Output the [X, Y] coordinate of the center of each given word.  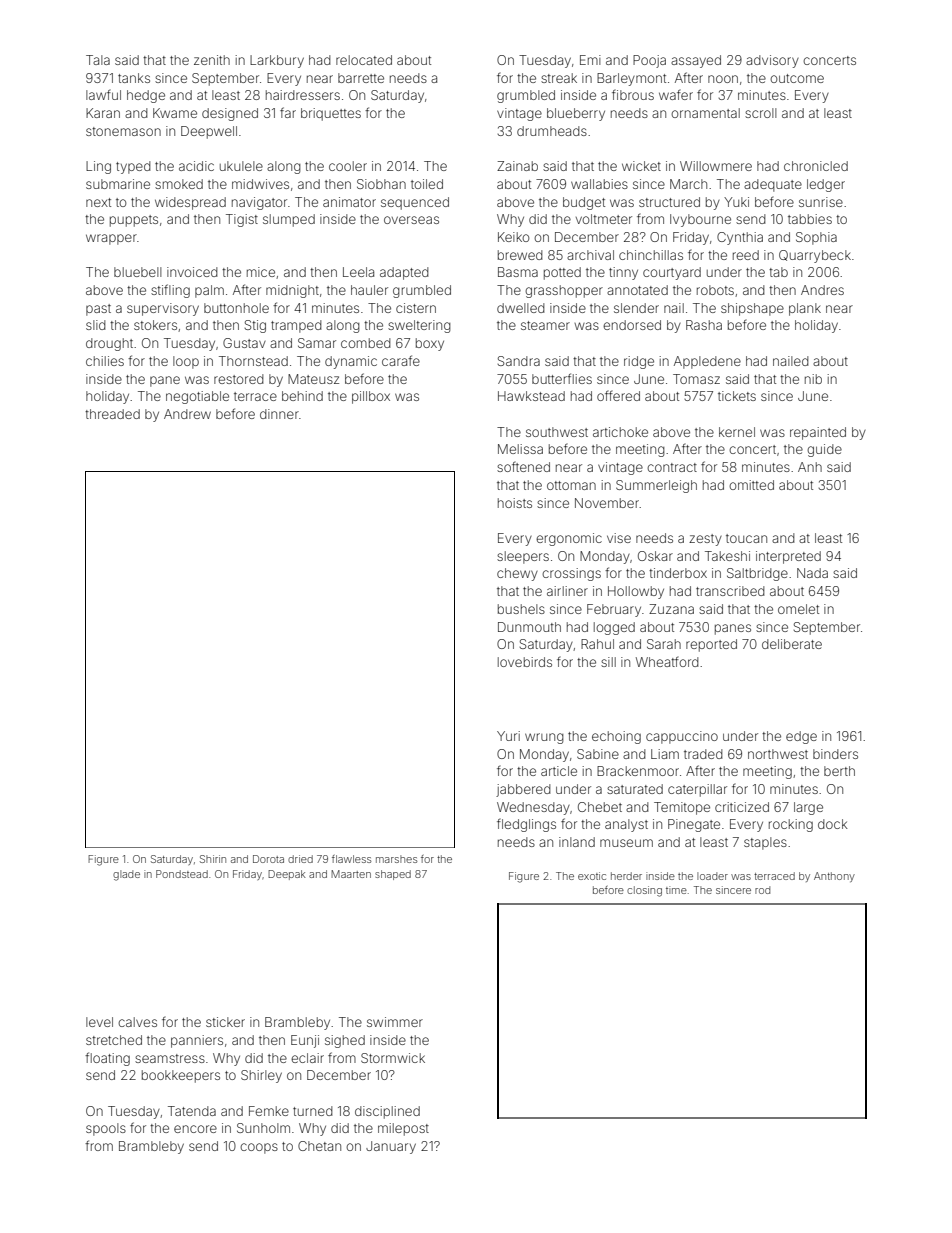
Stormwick [393, 1058]
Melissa [520, 449]
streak [559, 78]
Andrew [187, 414]
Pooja [649, 61]
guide [824, 450]
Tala [98, 60]
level [99, 1022]
